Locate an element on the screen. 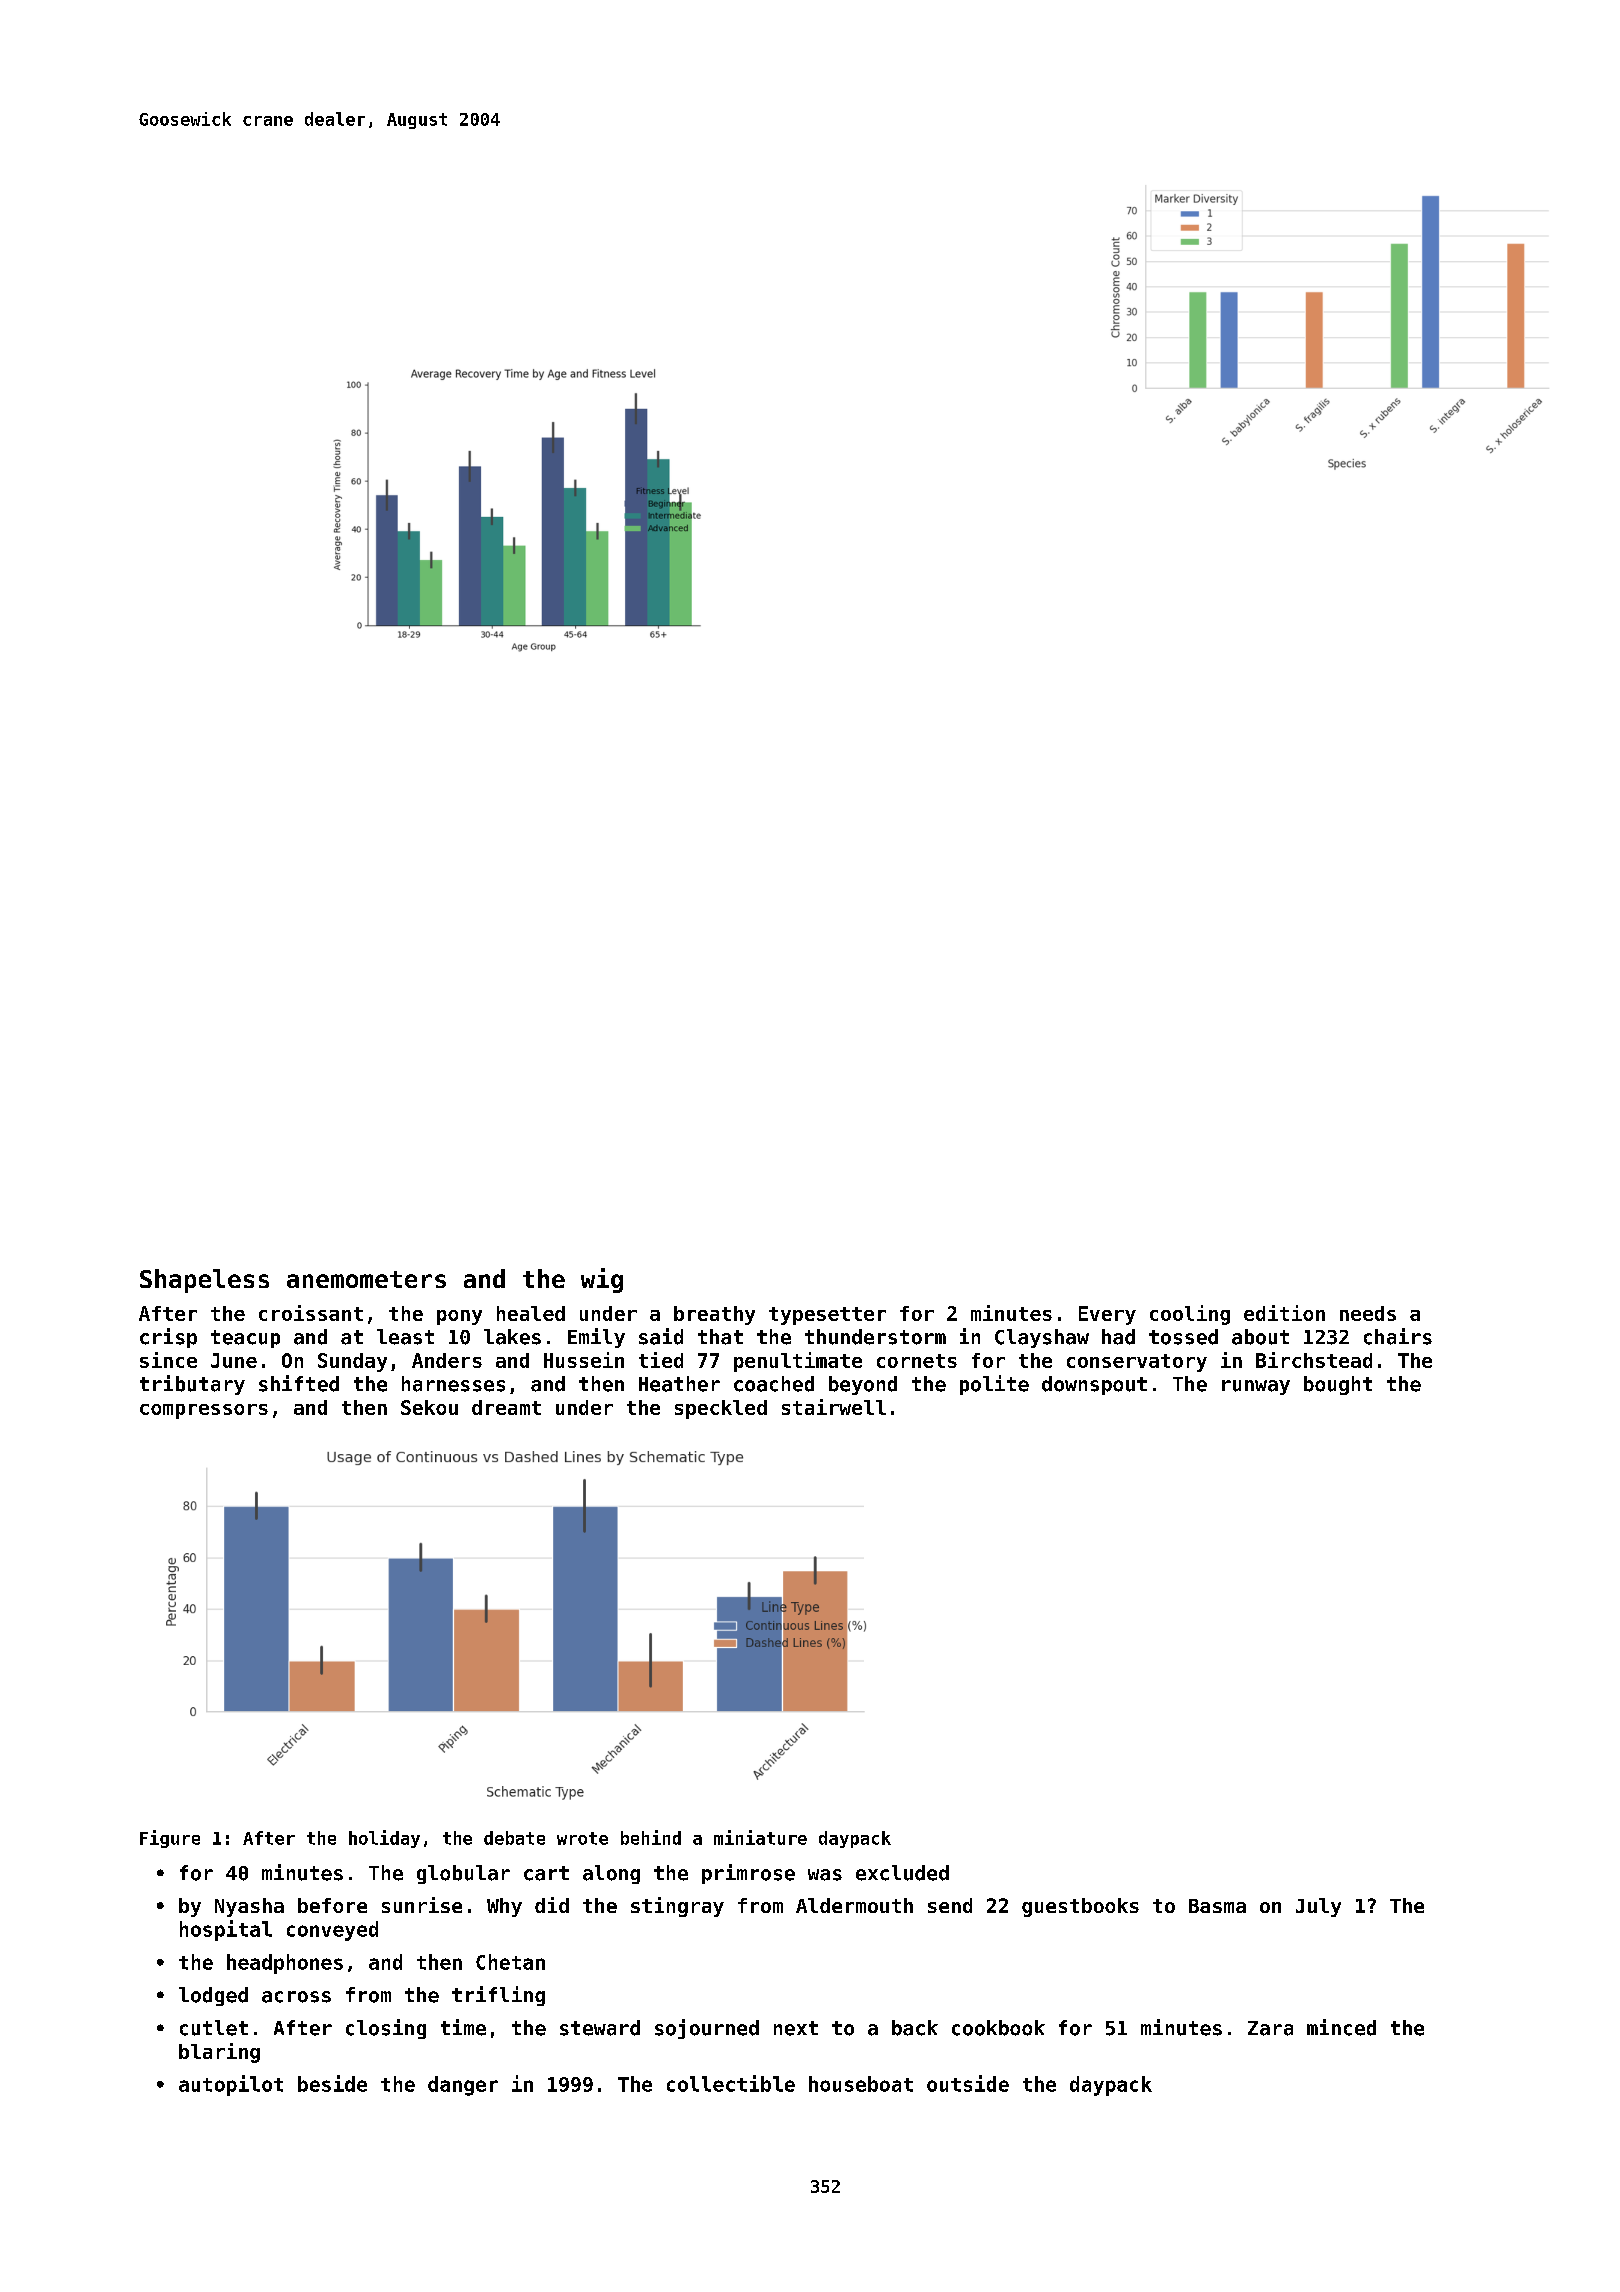  outside is located at coordinates (968, 2083).
